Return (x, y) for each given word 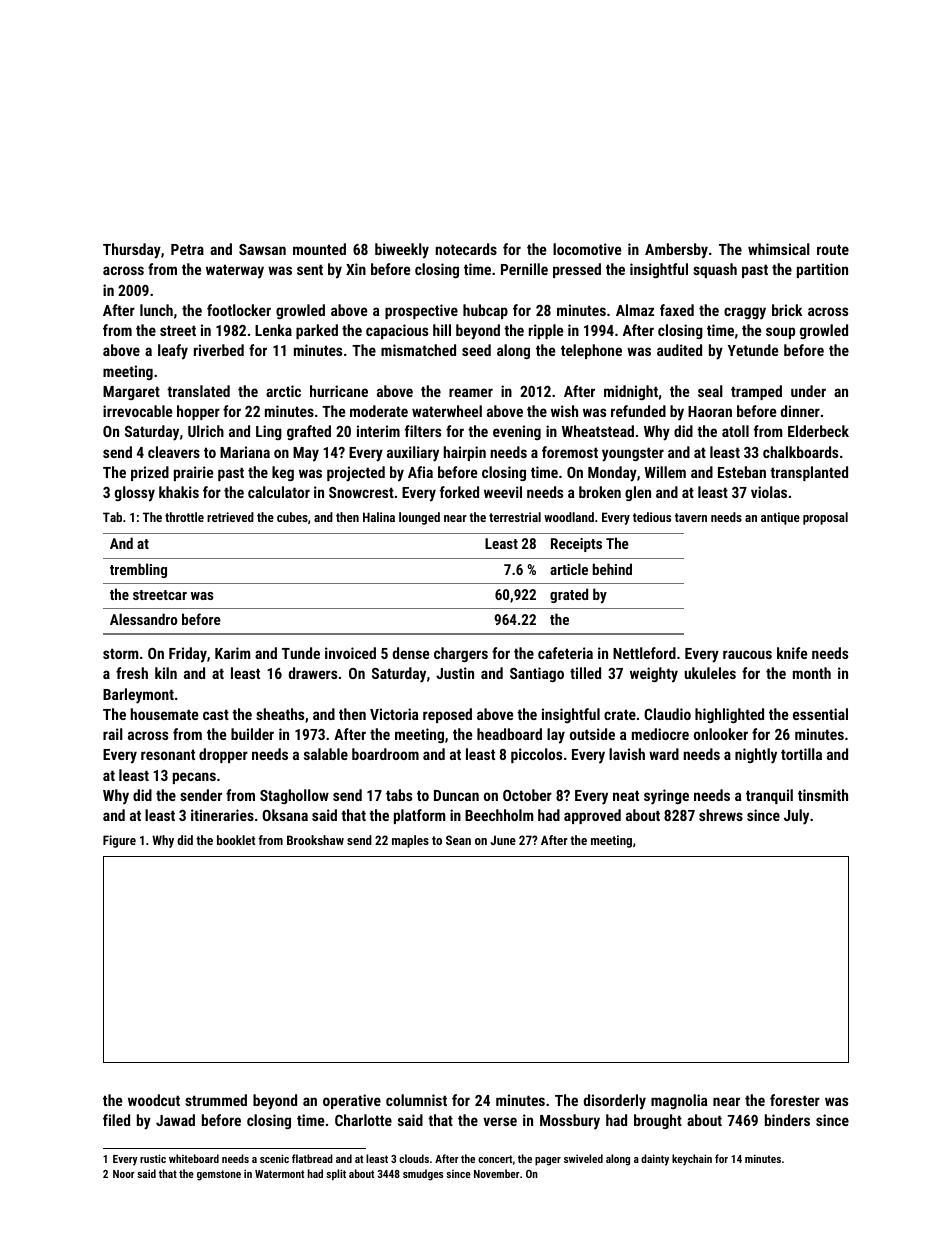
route (833, 249)
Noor (124, 1174)
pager (548, 1161)
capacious (397, 331)
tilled (585, 673)
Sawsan (262, 249)
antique (780, 518)
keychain (692, 1160)
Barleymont (138, 696)
